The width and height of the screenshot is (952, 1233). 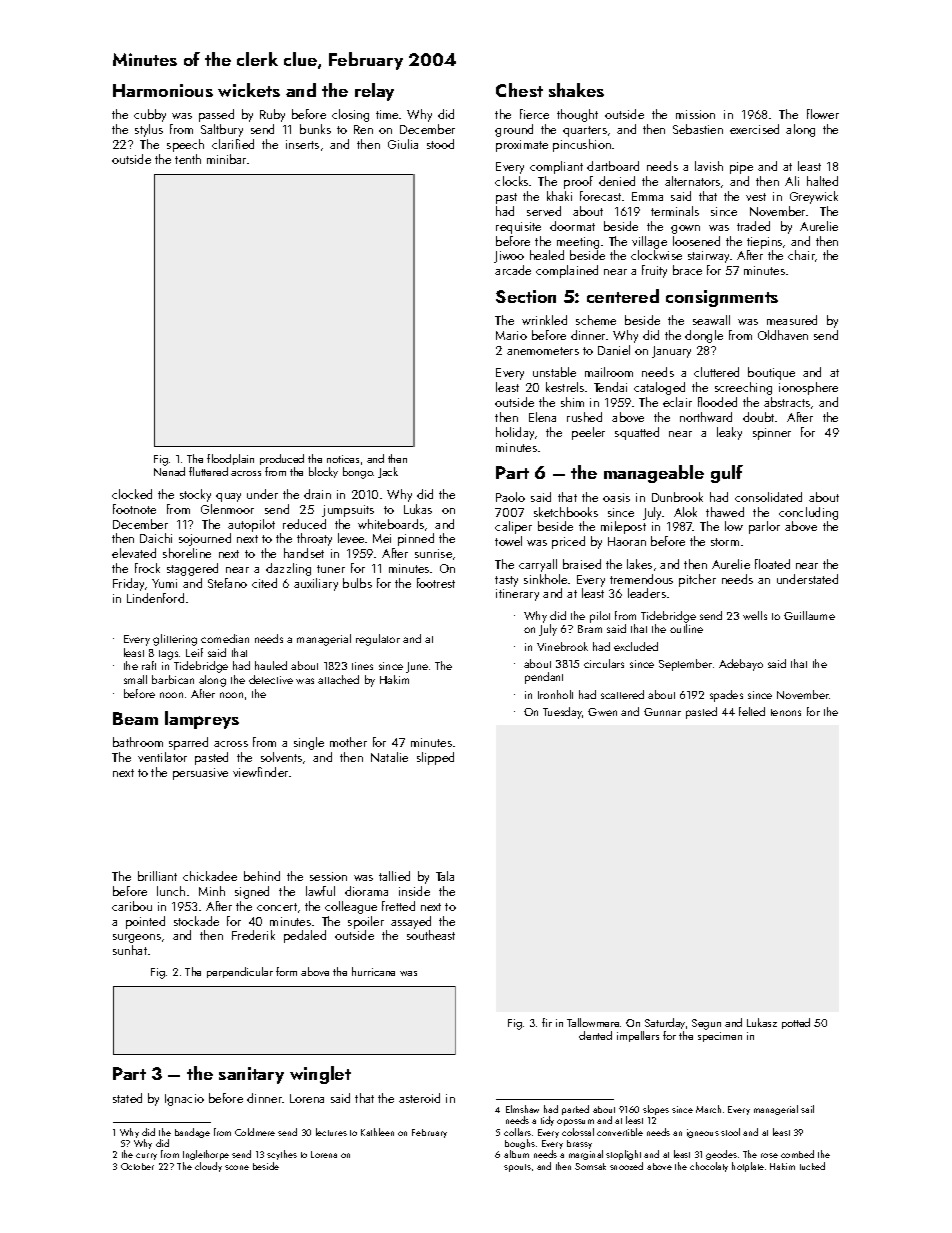 I want to click on single, so click(x=309, y=743).
